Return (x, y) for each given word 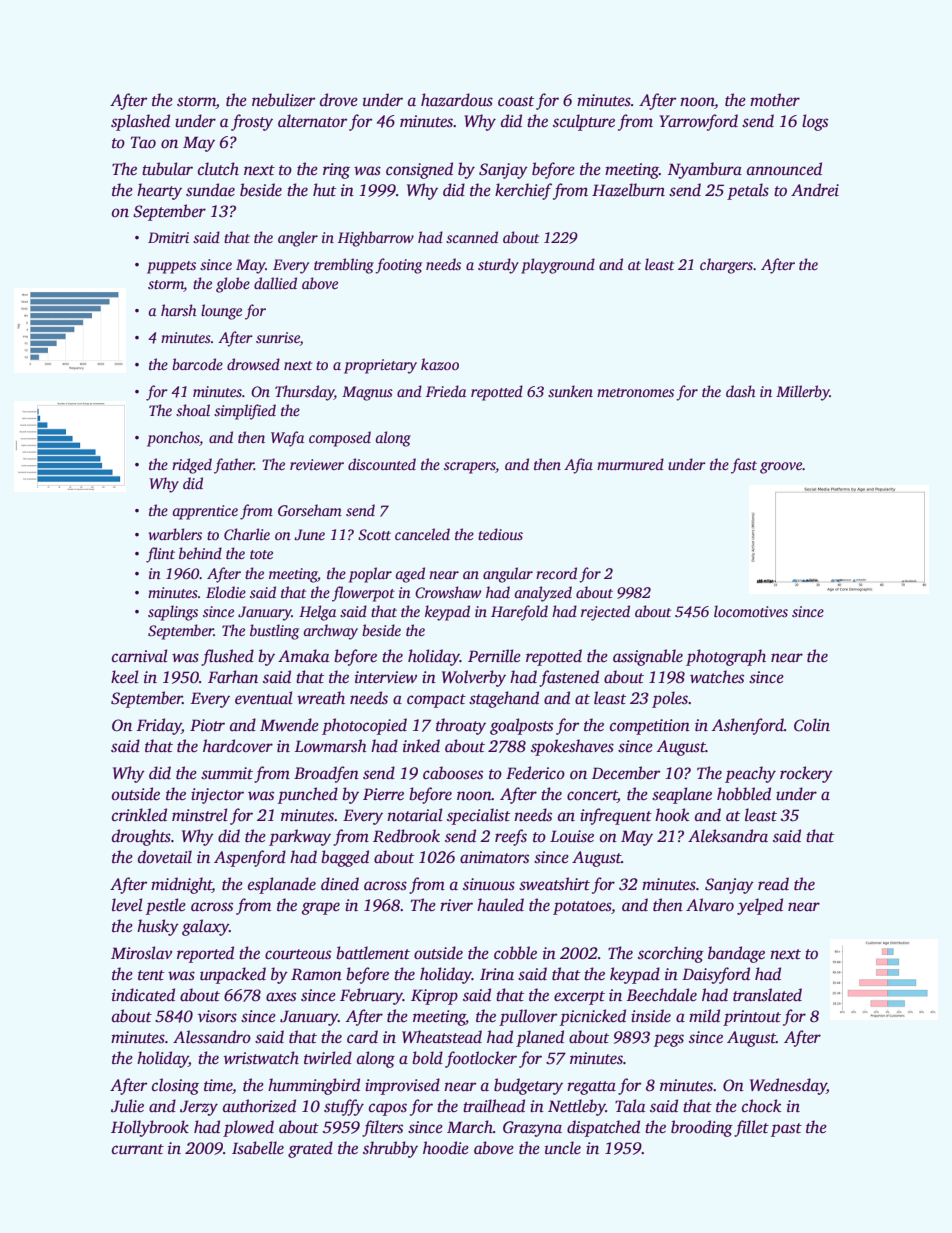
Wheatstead (442, 1037)
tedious (500, 534)
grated (310, 1149)
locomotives (751, 611)
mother (775, 100)
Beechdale (662, 995)
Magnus (367, 393)
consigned (419, 170)
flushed (227, 657)
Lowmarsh (331, 746)
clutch (218, 169)
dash (740, 391)
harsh (178, 310)
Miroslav (141, 953)
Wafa (287, 439)
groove (781, 468)
